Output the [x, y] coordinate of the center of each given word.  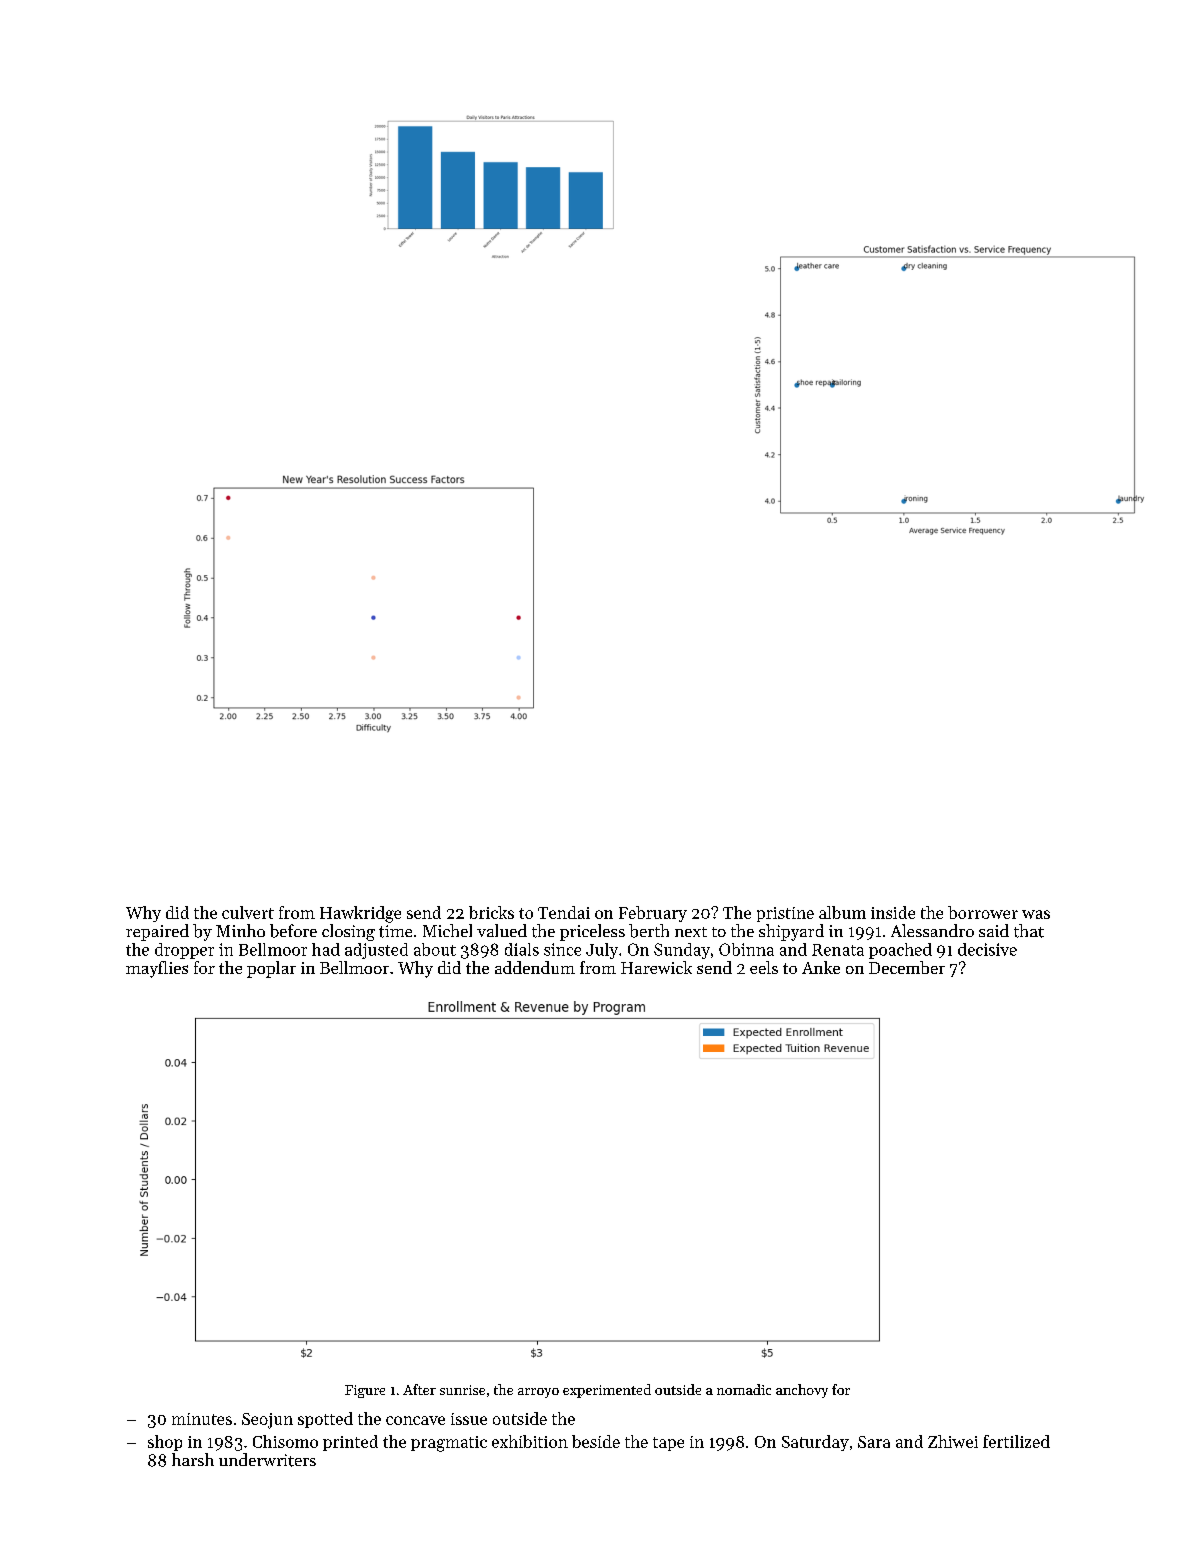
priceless [592, 932]
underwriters [267, 1460]
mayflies [157, 969]
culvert [248, 912]
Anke [821, 967]
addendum [535, 967]
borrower [983, 912]
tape [668, 1444]
